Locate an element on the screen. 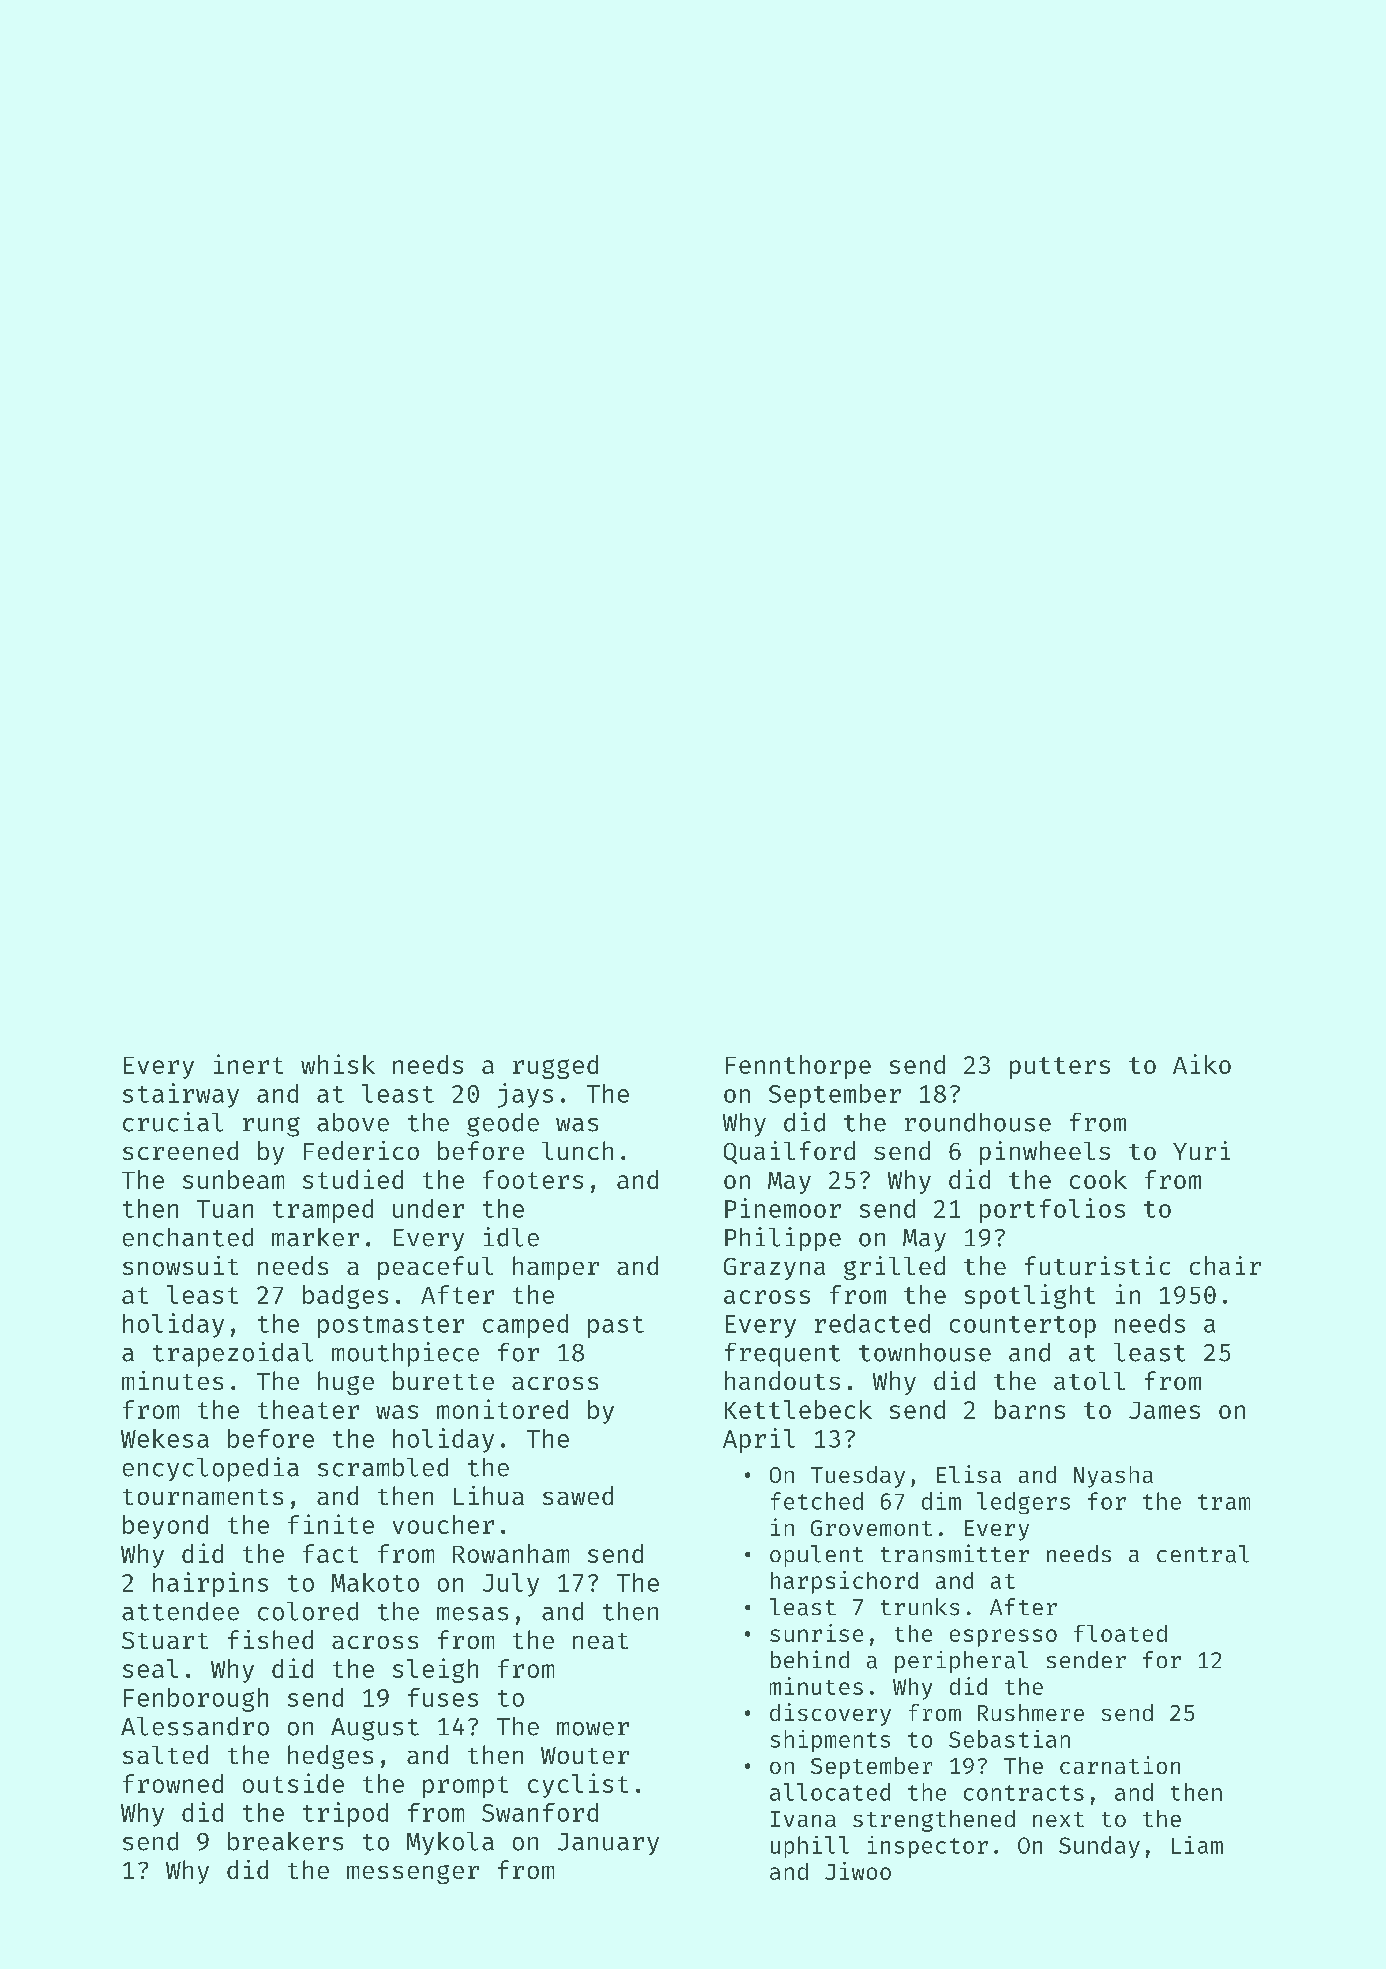 The image size is (1386, 1969). screened is located at coordinates (180, 1150).
